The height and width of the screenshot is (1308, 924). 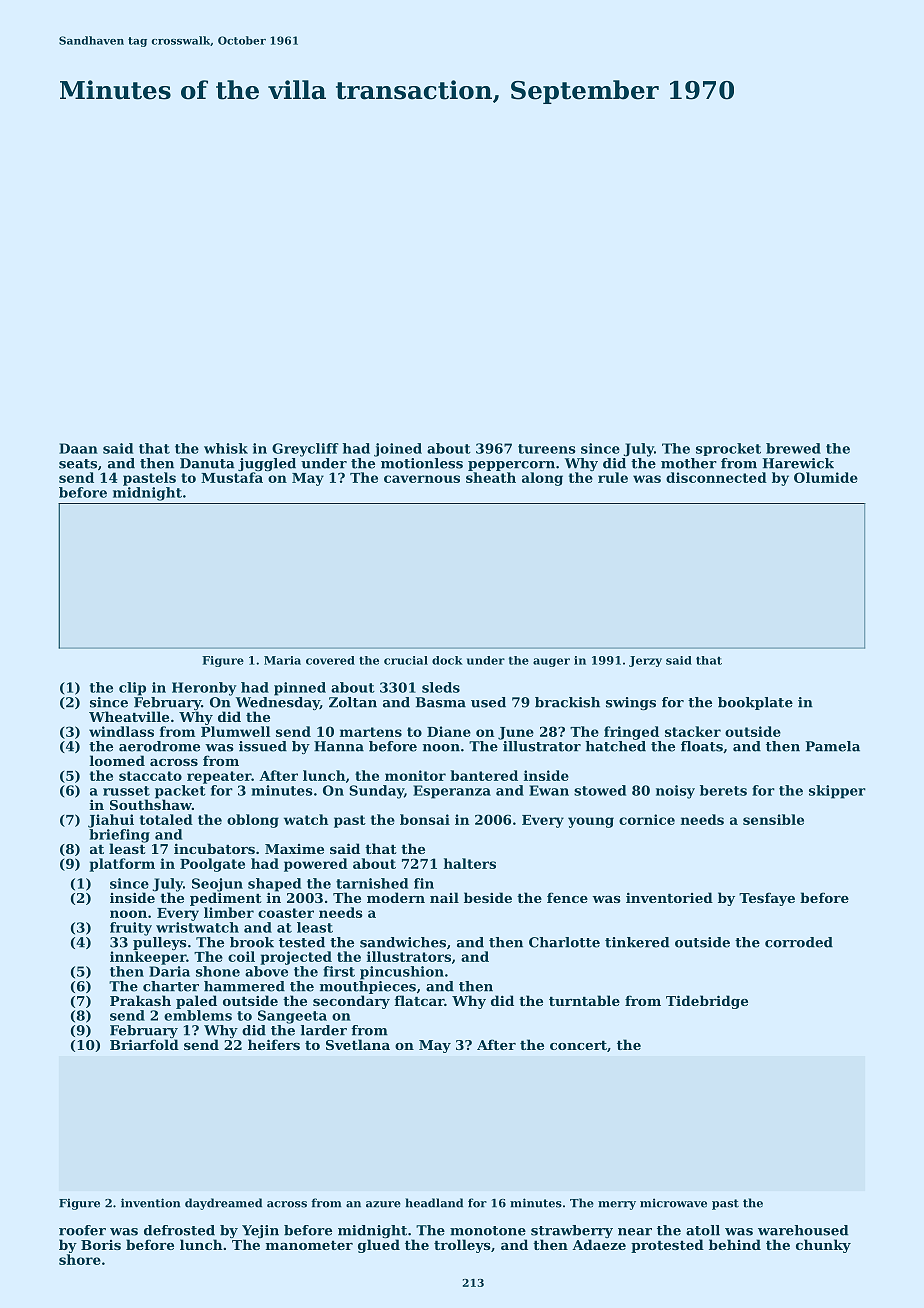 What do you see at coordinates (217, 885) in the screenshot?
I see `Seojun` at bounding box center [217, 885].
